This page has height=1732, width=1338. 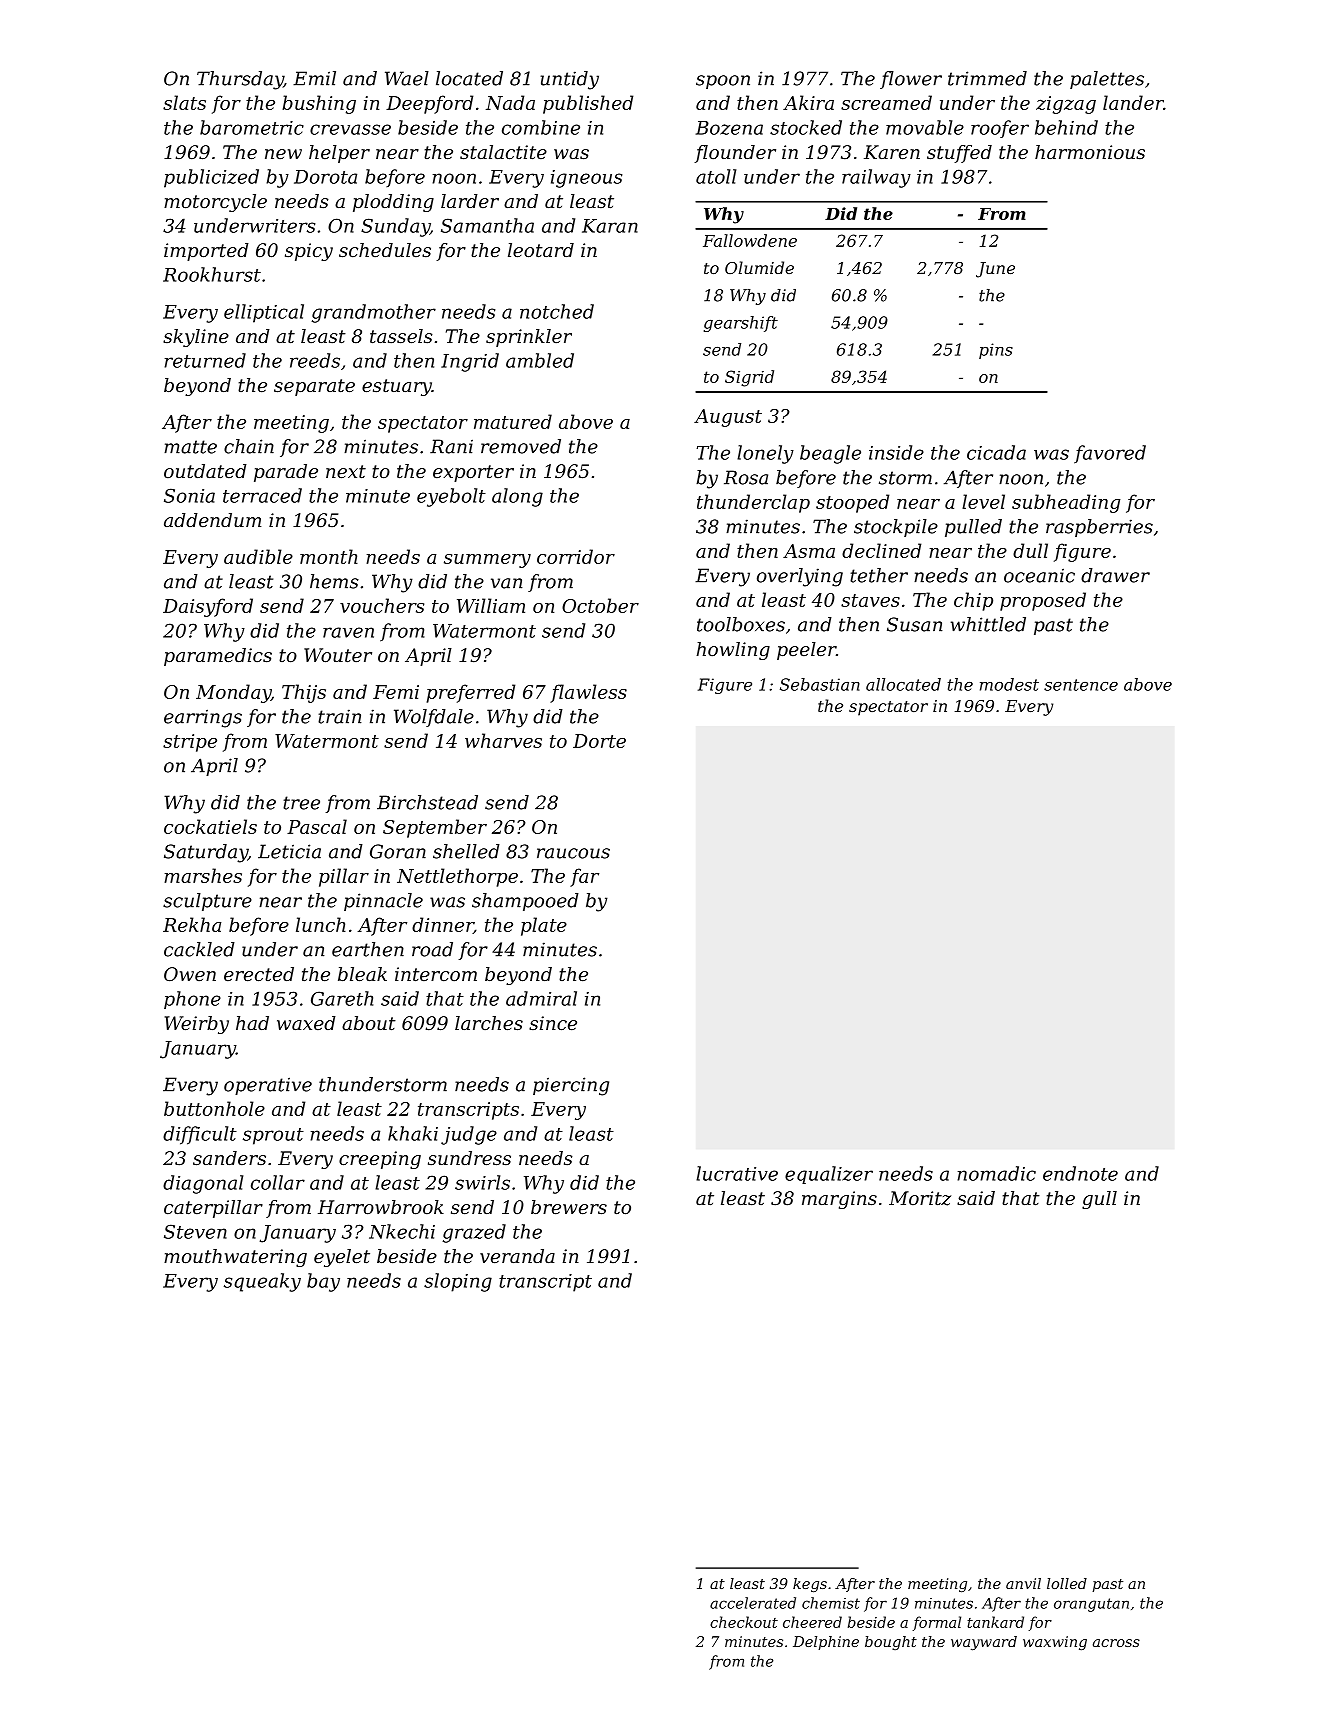 I want to click on harmonious, so click(x=1090, y=152).
